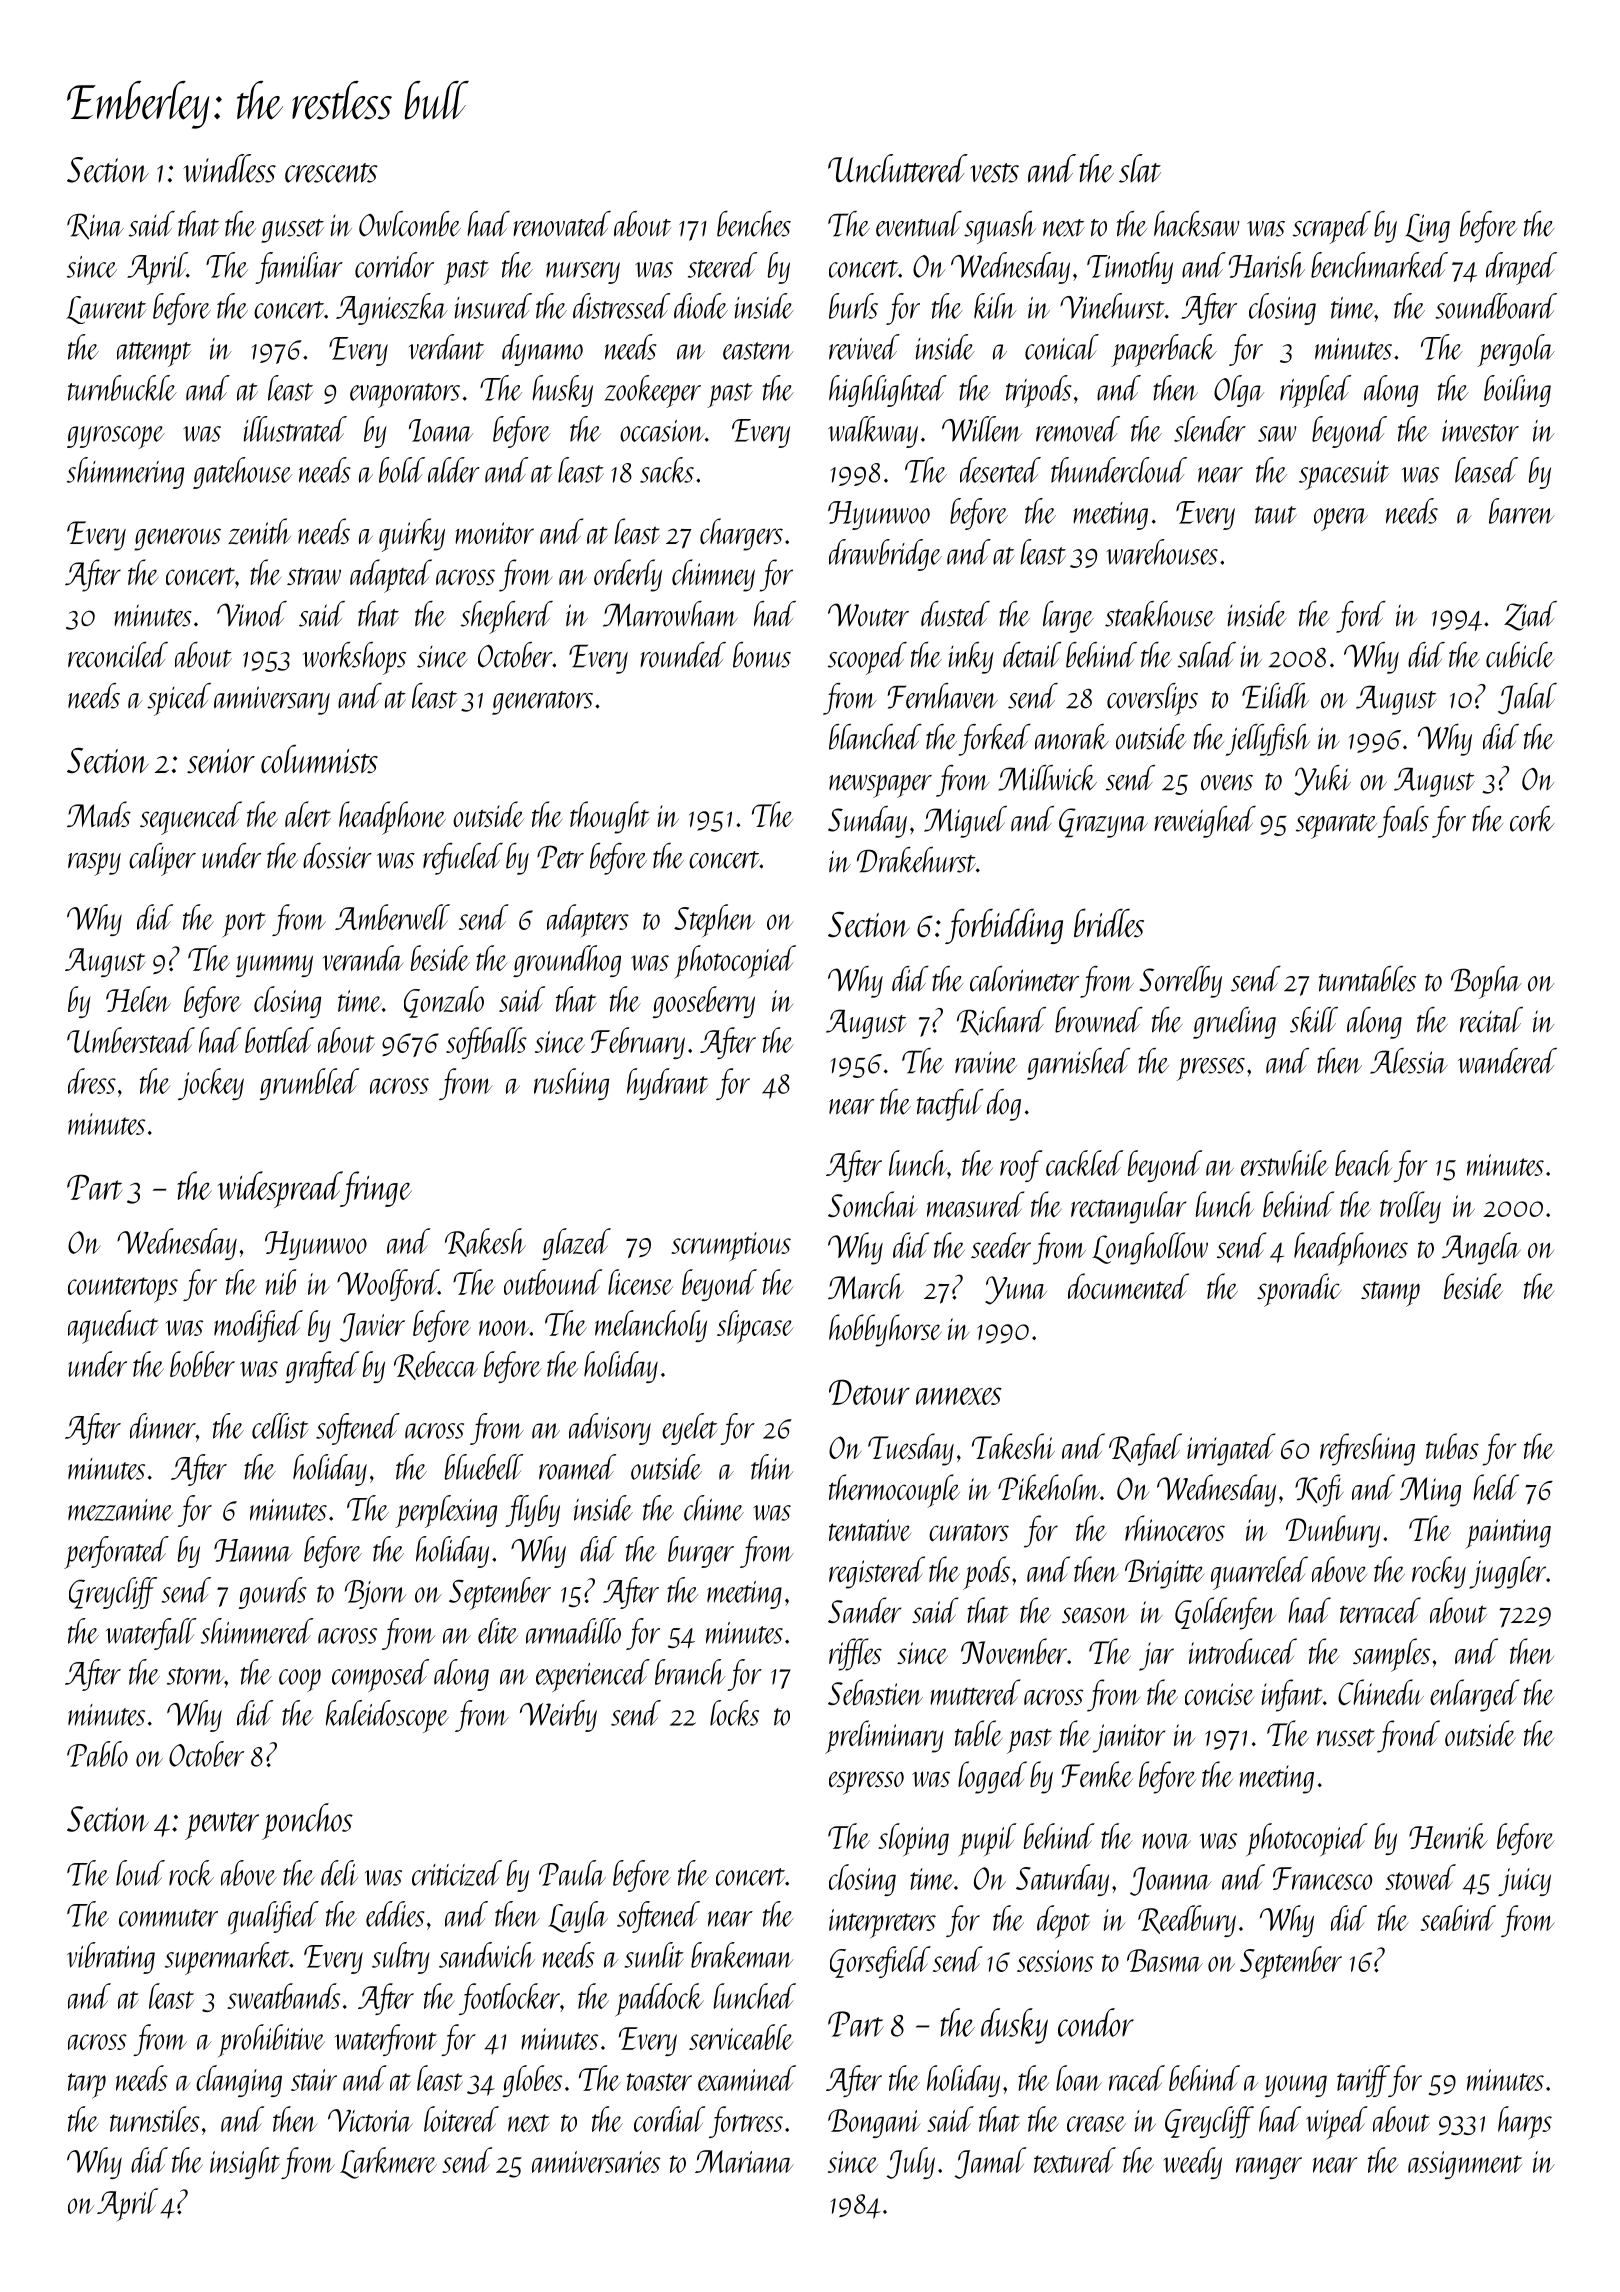  Describe the element at coordinates (113, 1327) in the screenshot. I see `aqueduct` at that location.
